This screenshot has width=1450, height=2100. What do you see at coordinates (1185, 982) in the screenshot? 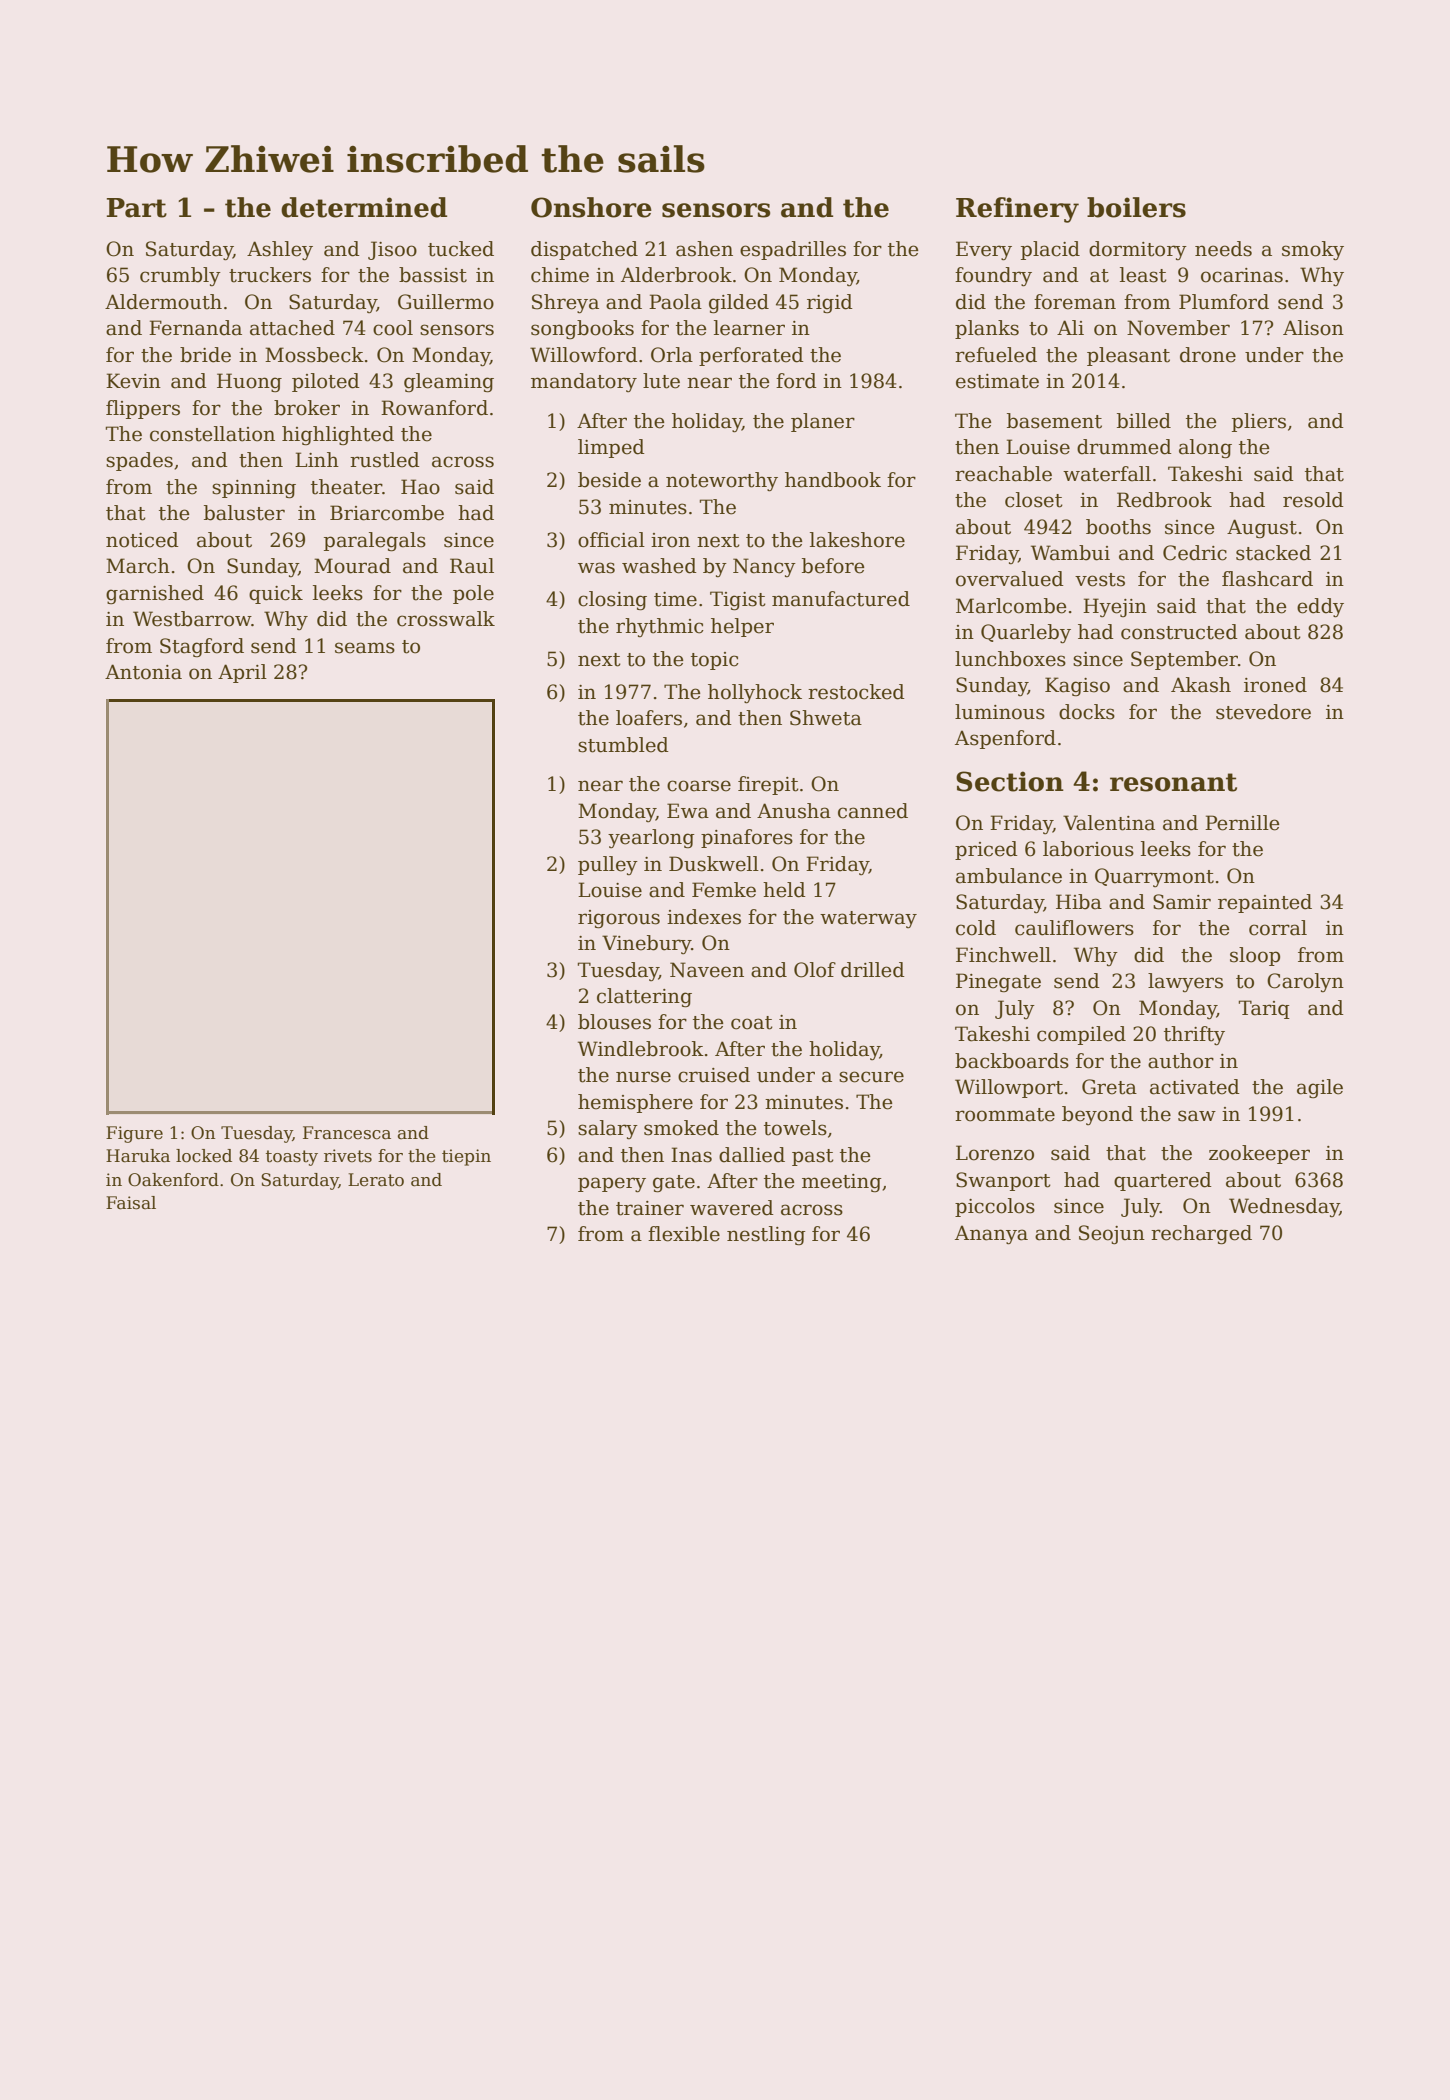
I see `lawyers` at bounding box center [1185, 982].
